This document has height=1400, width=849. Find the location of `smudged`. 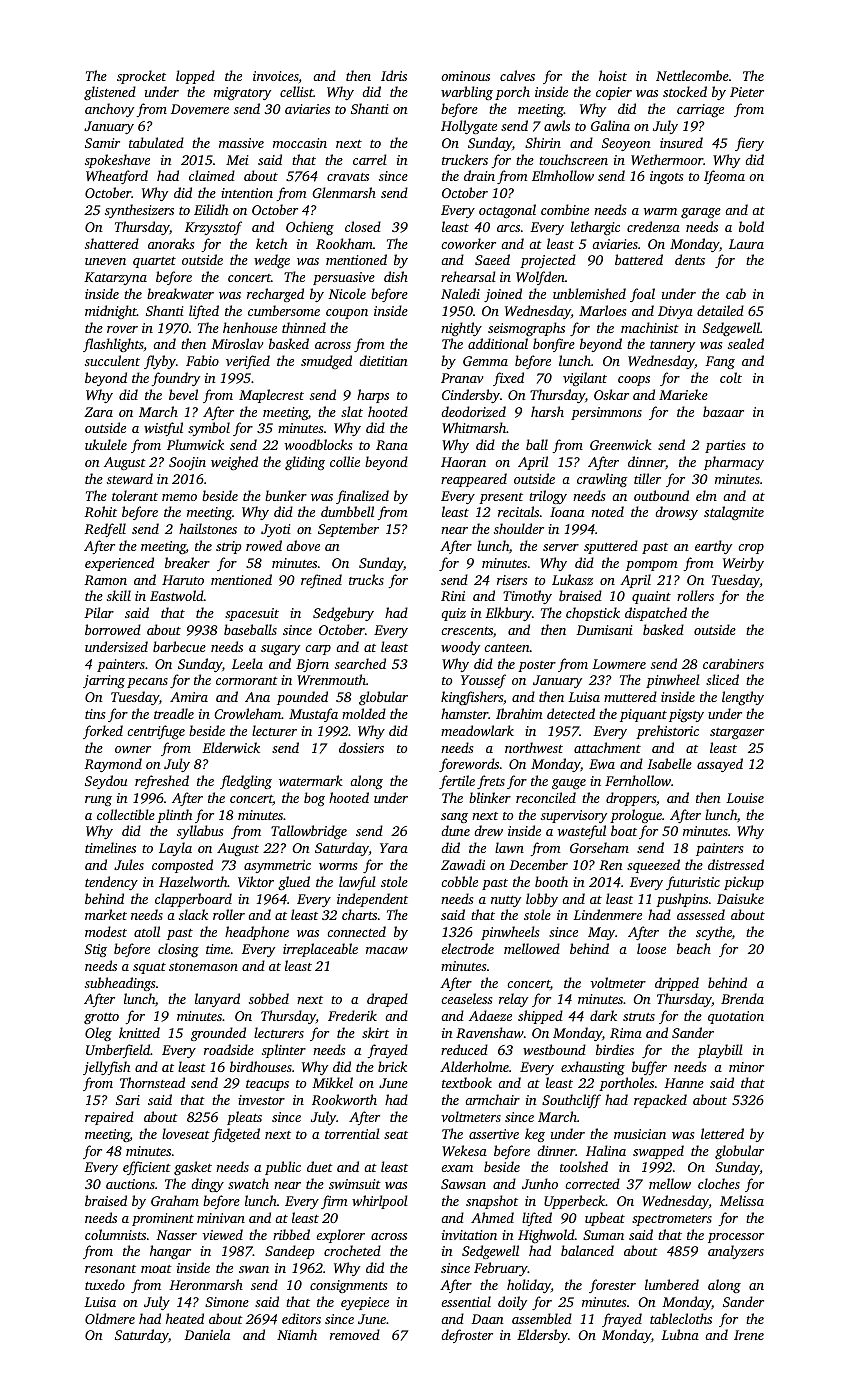

smudged is located at coordinates (326, 362).
